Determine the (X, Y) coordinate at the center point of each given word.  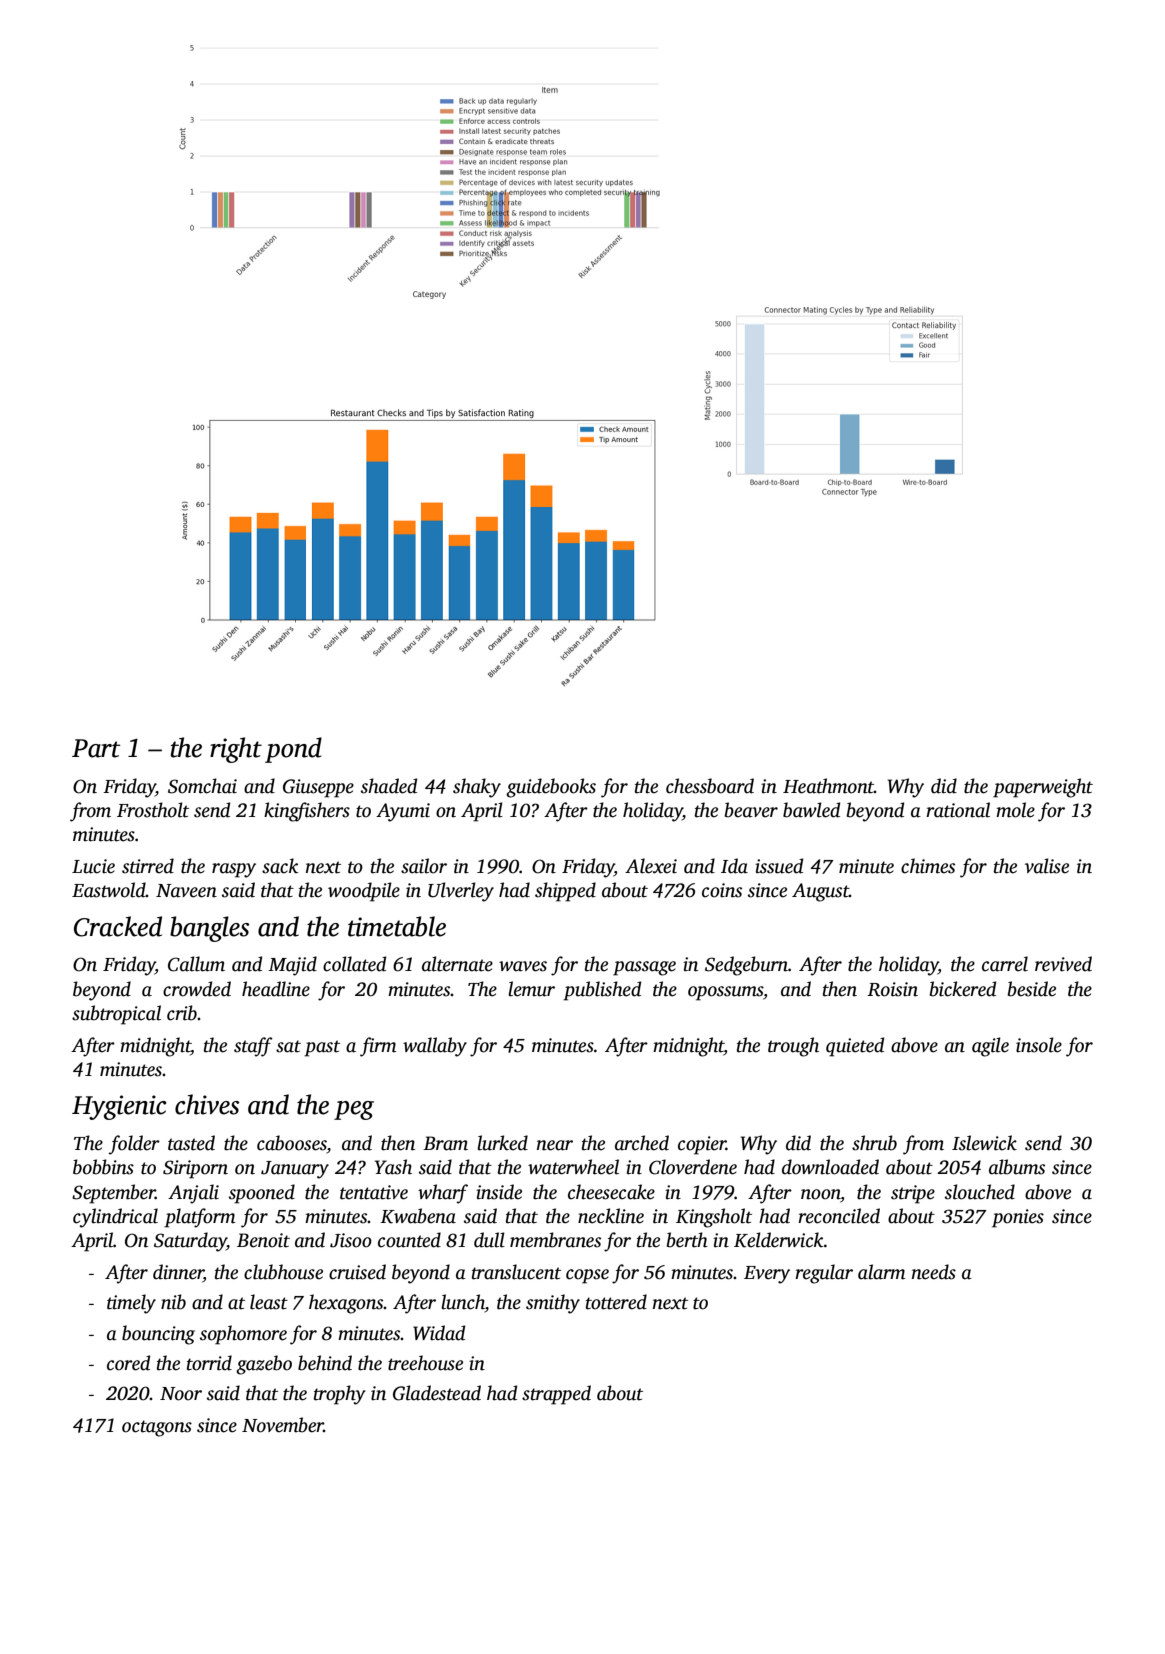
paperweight (1043, 788)
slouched (980, 1192)
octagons (157, 1428)
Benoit (263, 1240)
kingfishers (307, 812)
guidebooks (551, 788)
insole (1039, 1045)
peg (354, 1110)
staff (253, 1047)
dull (489, 1240)
